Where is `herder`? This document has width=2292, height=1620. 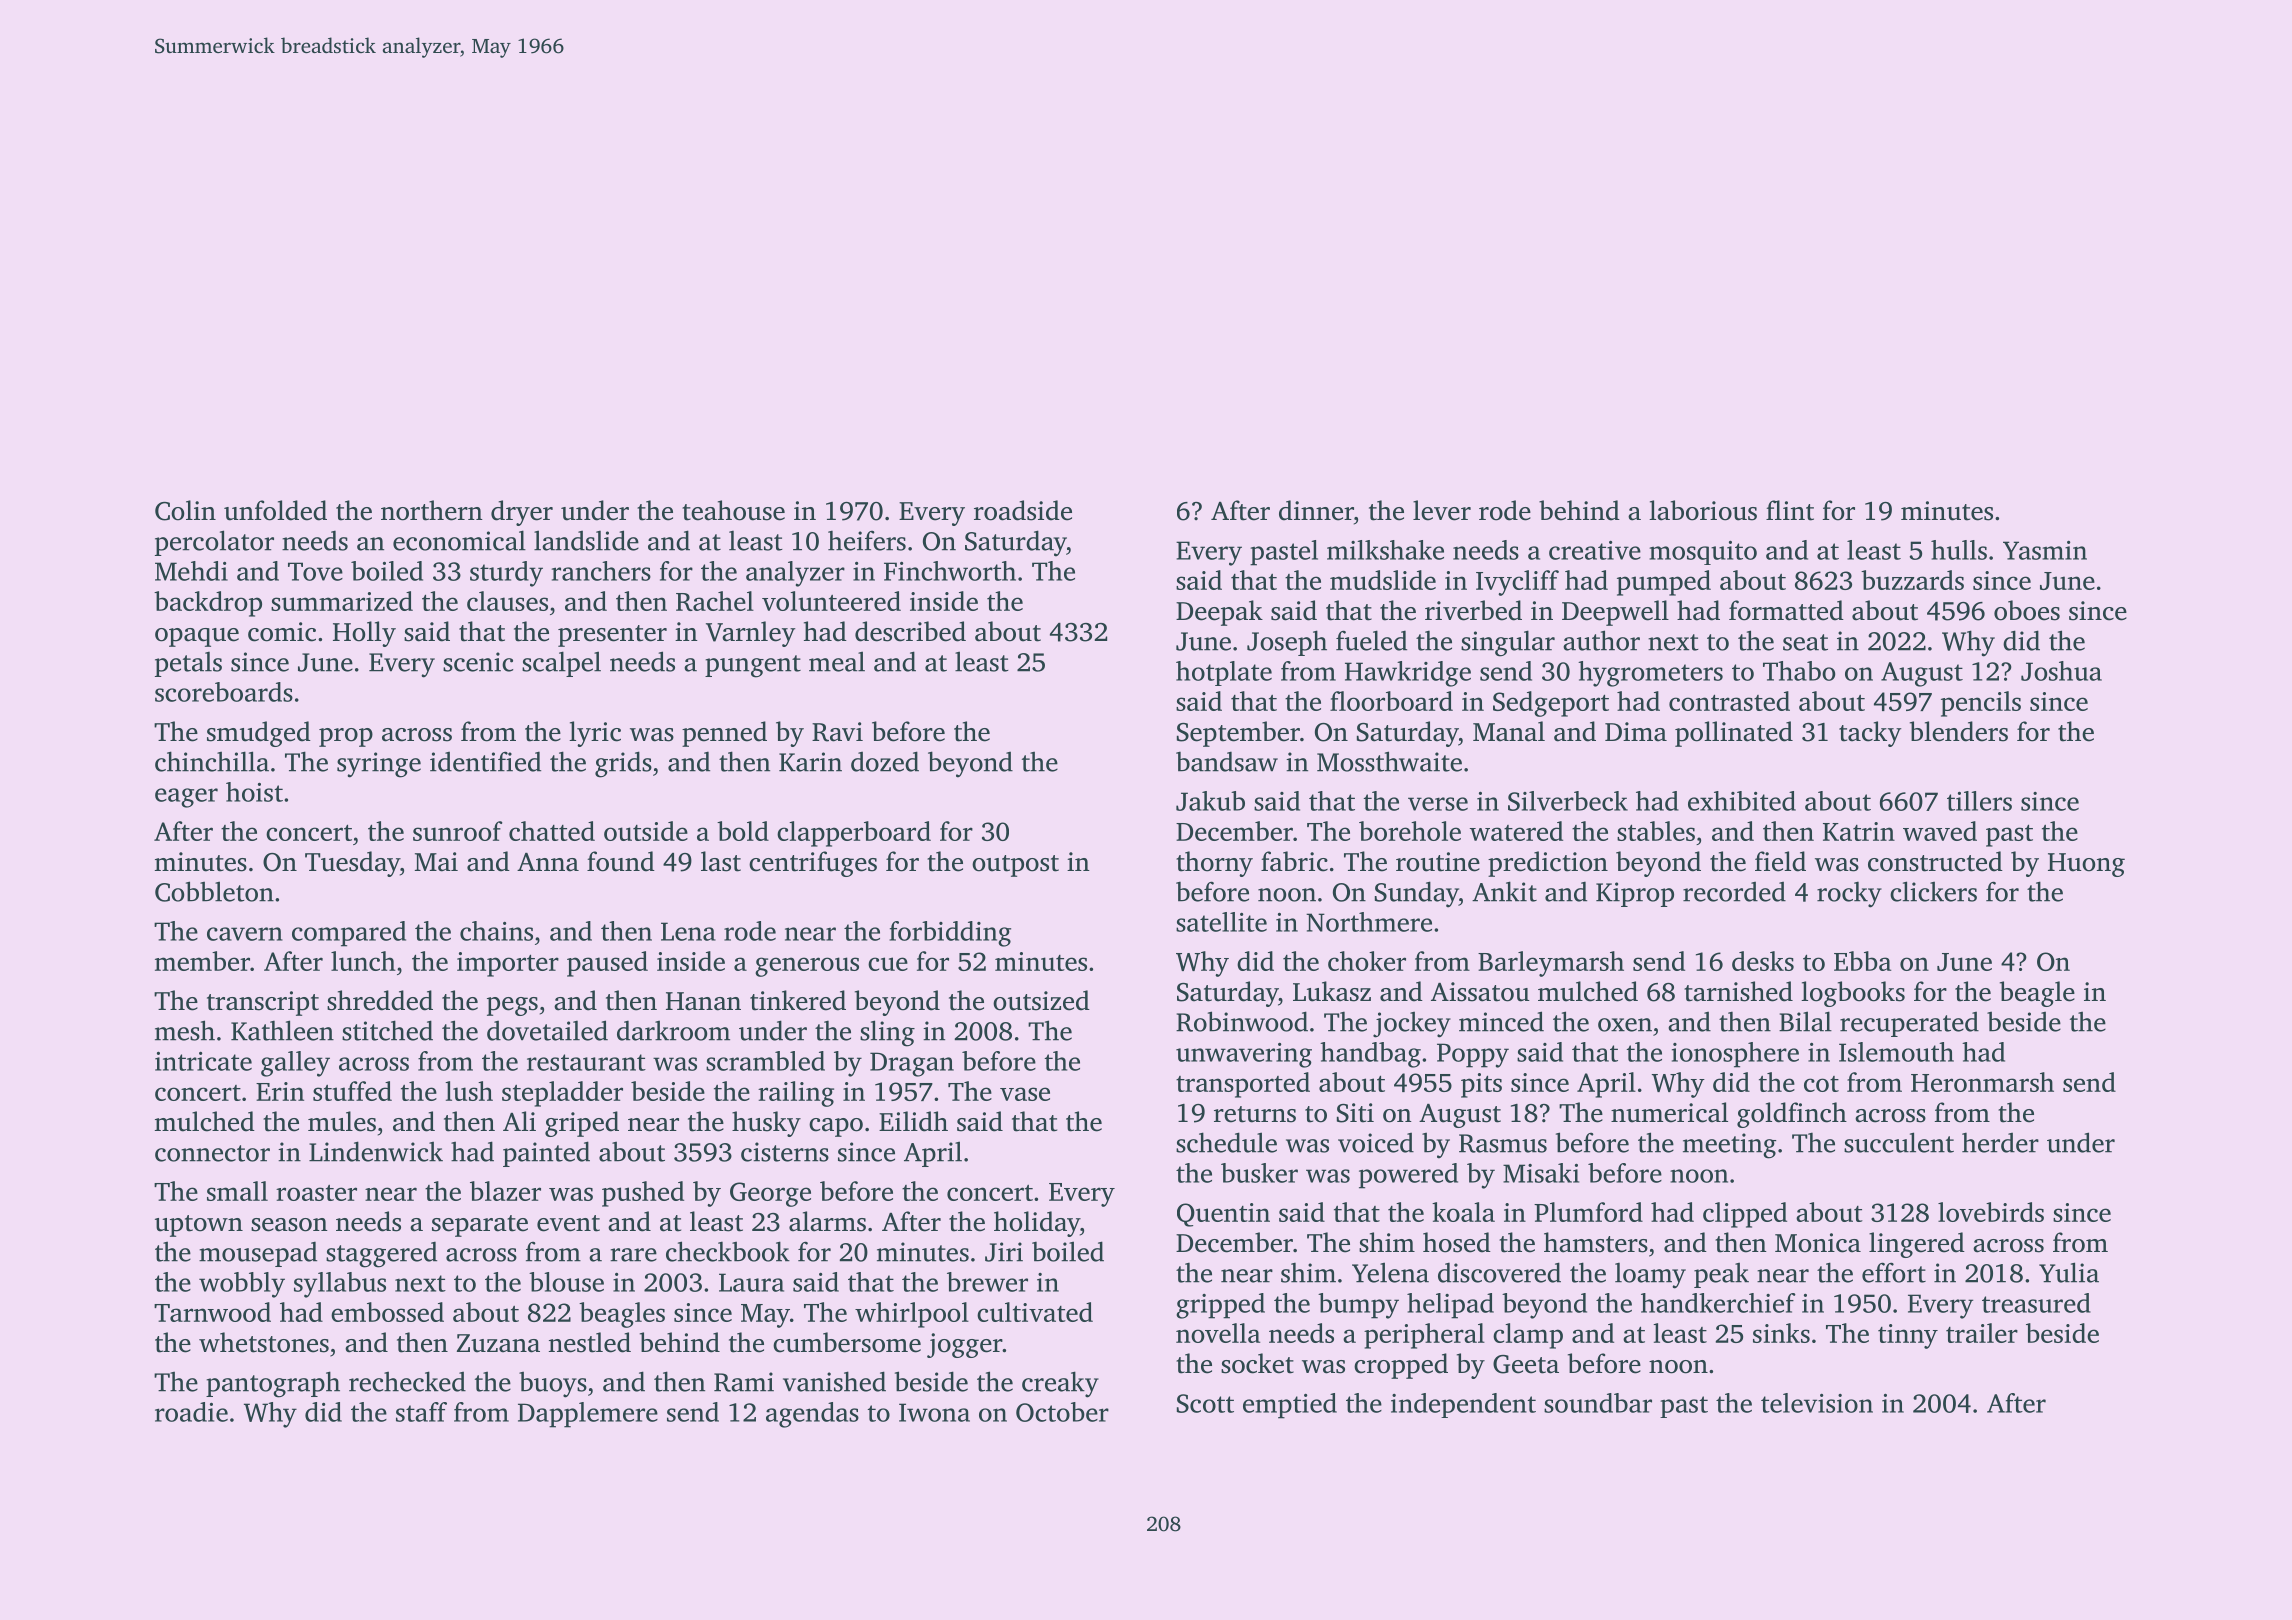 herder is located at coordinates (2000, 1142).
